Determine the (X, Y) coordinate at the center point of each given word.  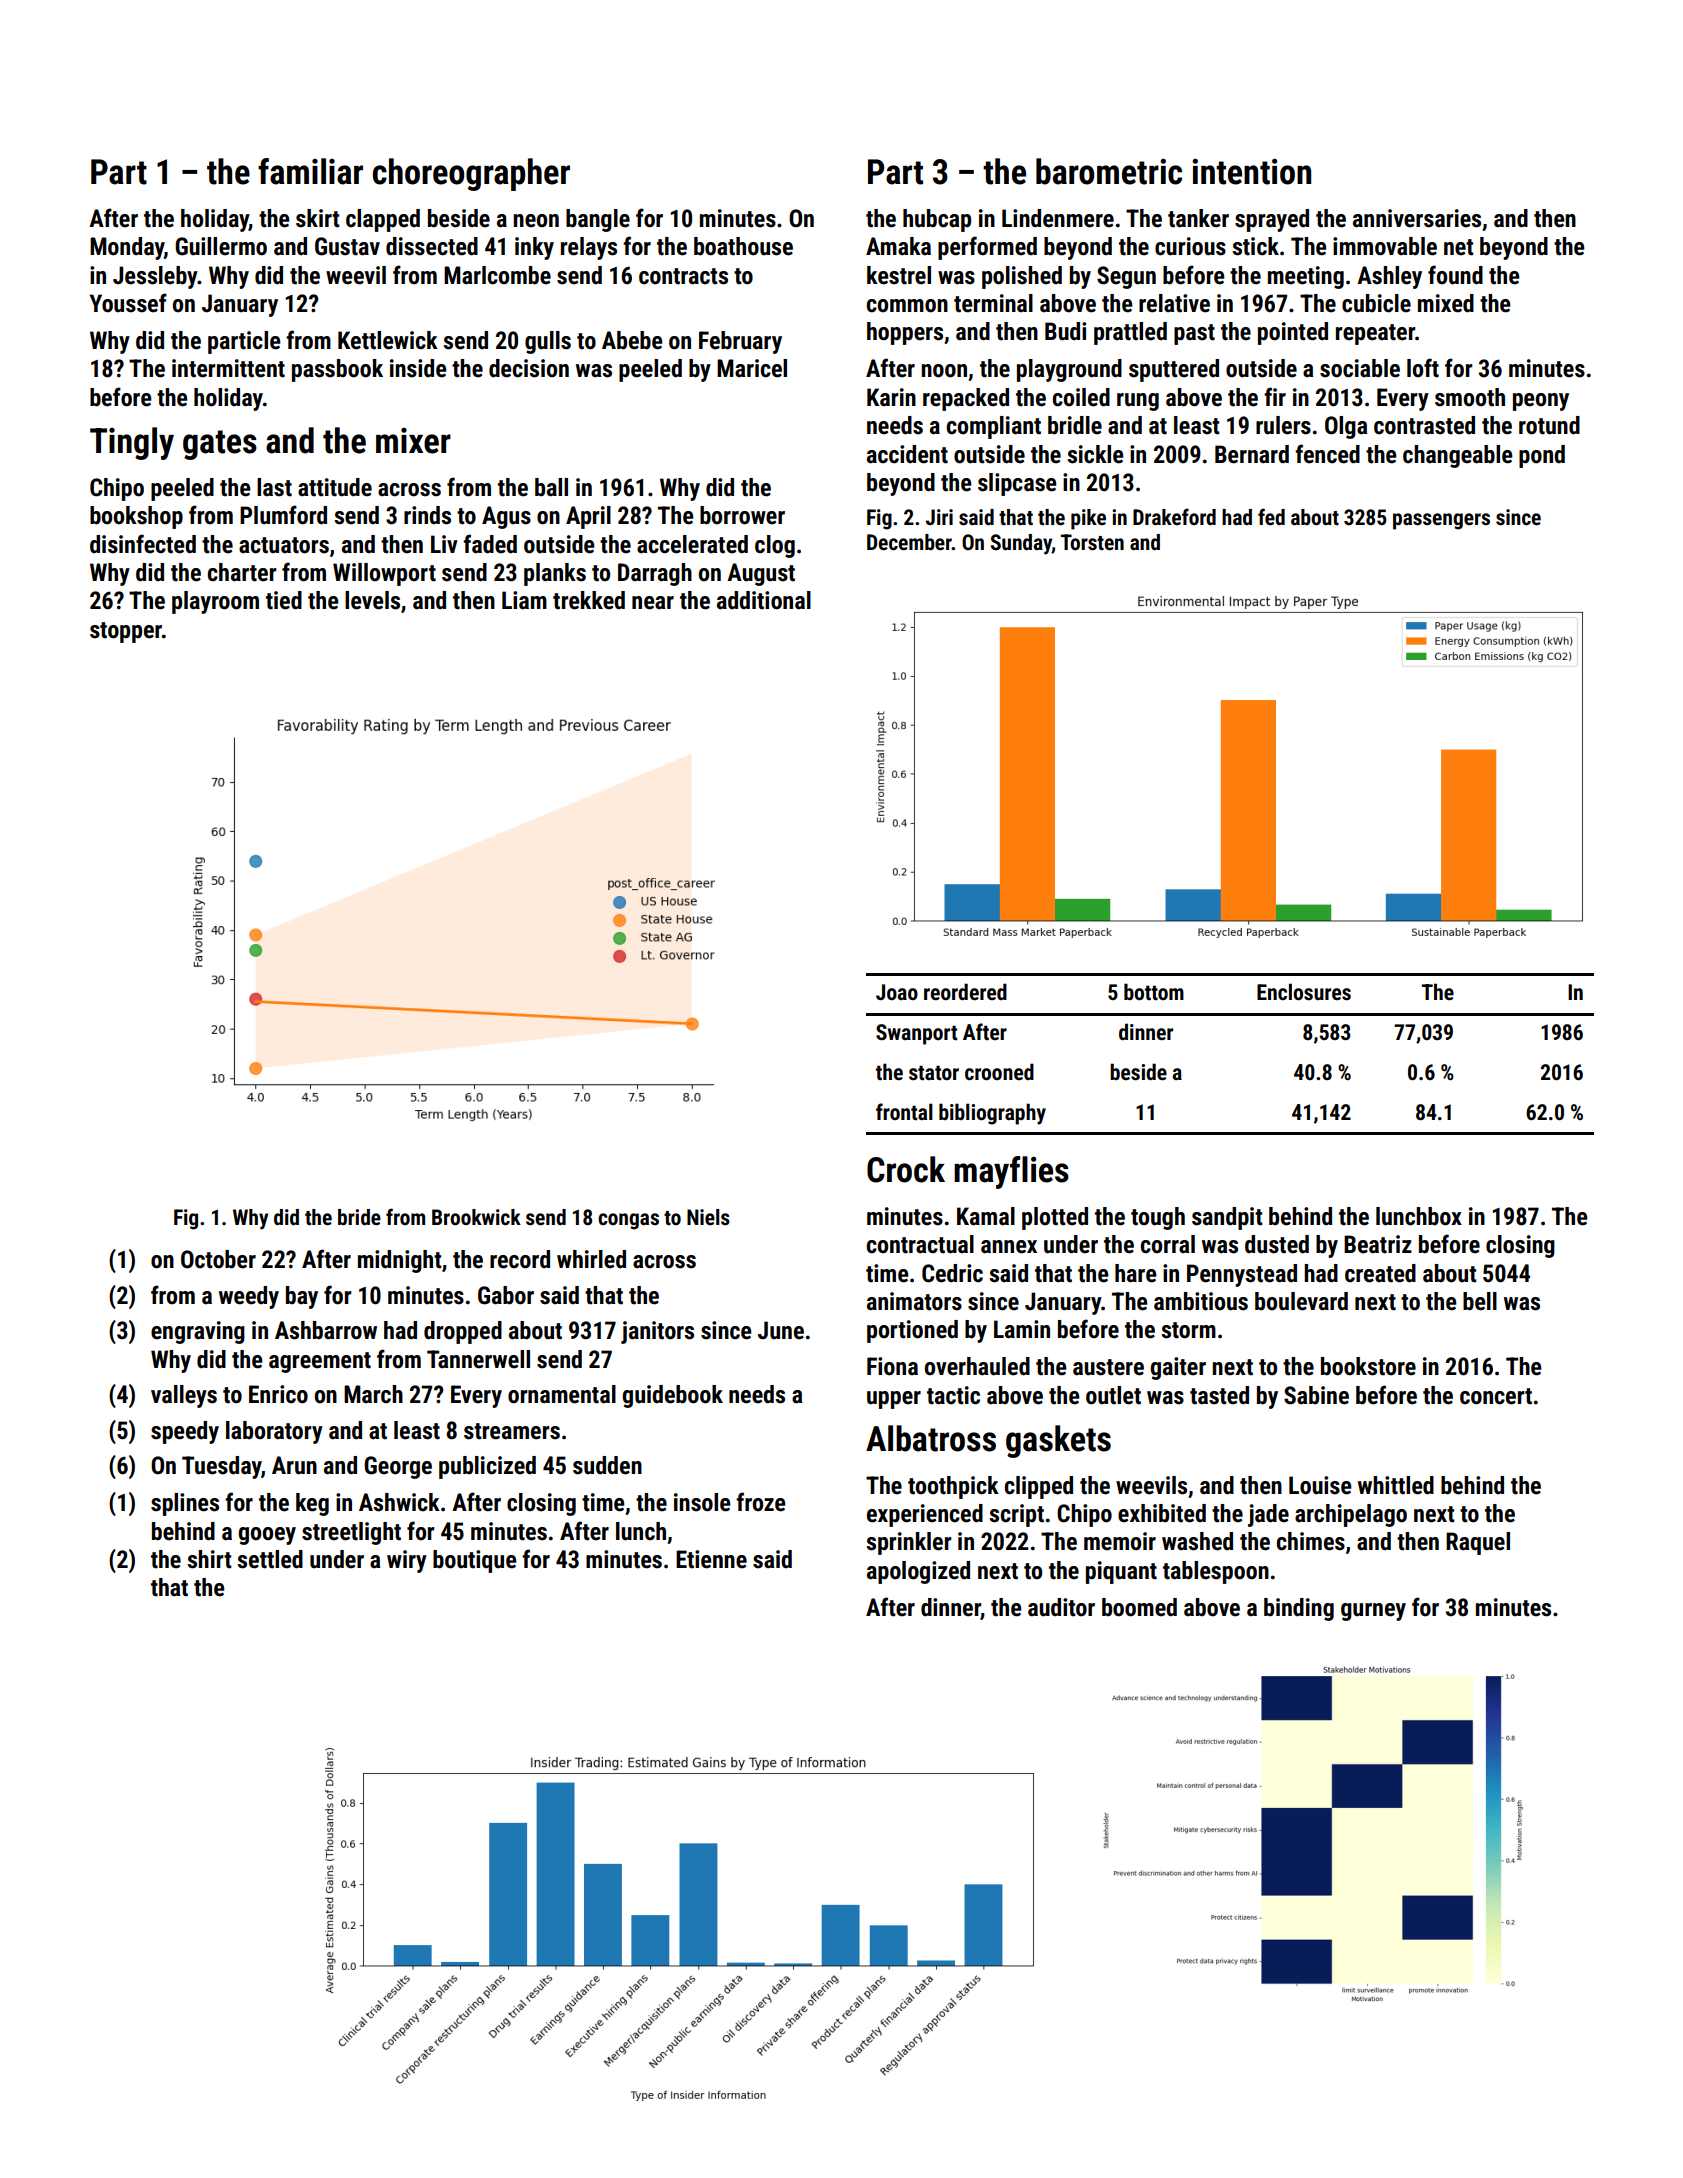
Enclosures (1304, 992)
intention (1251, 171)
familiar (310, 171)
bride (359, 1217)
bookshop (136, 517)
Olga (1346, 427)
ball (551, 487)
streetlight (351, 1533)
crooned (999, 1071)
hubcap (937, 220)
